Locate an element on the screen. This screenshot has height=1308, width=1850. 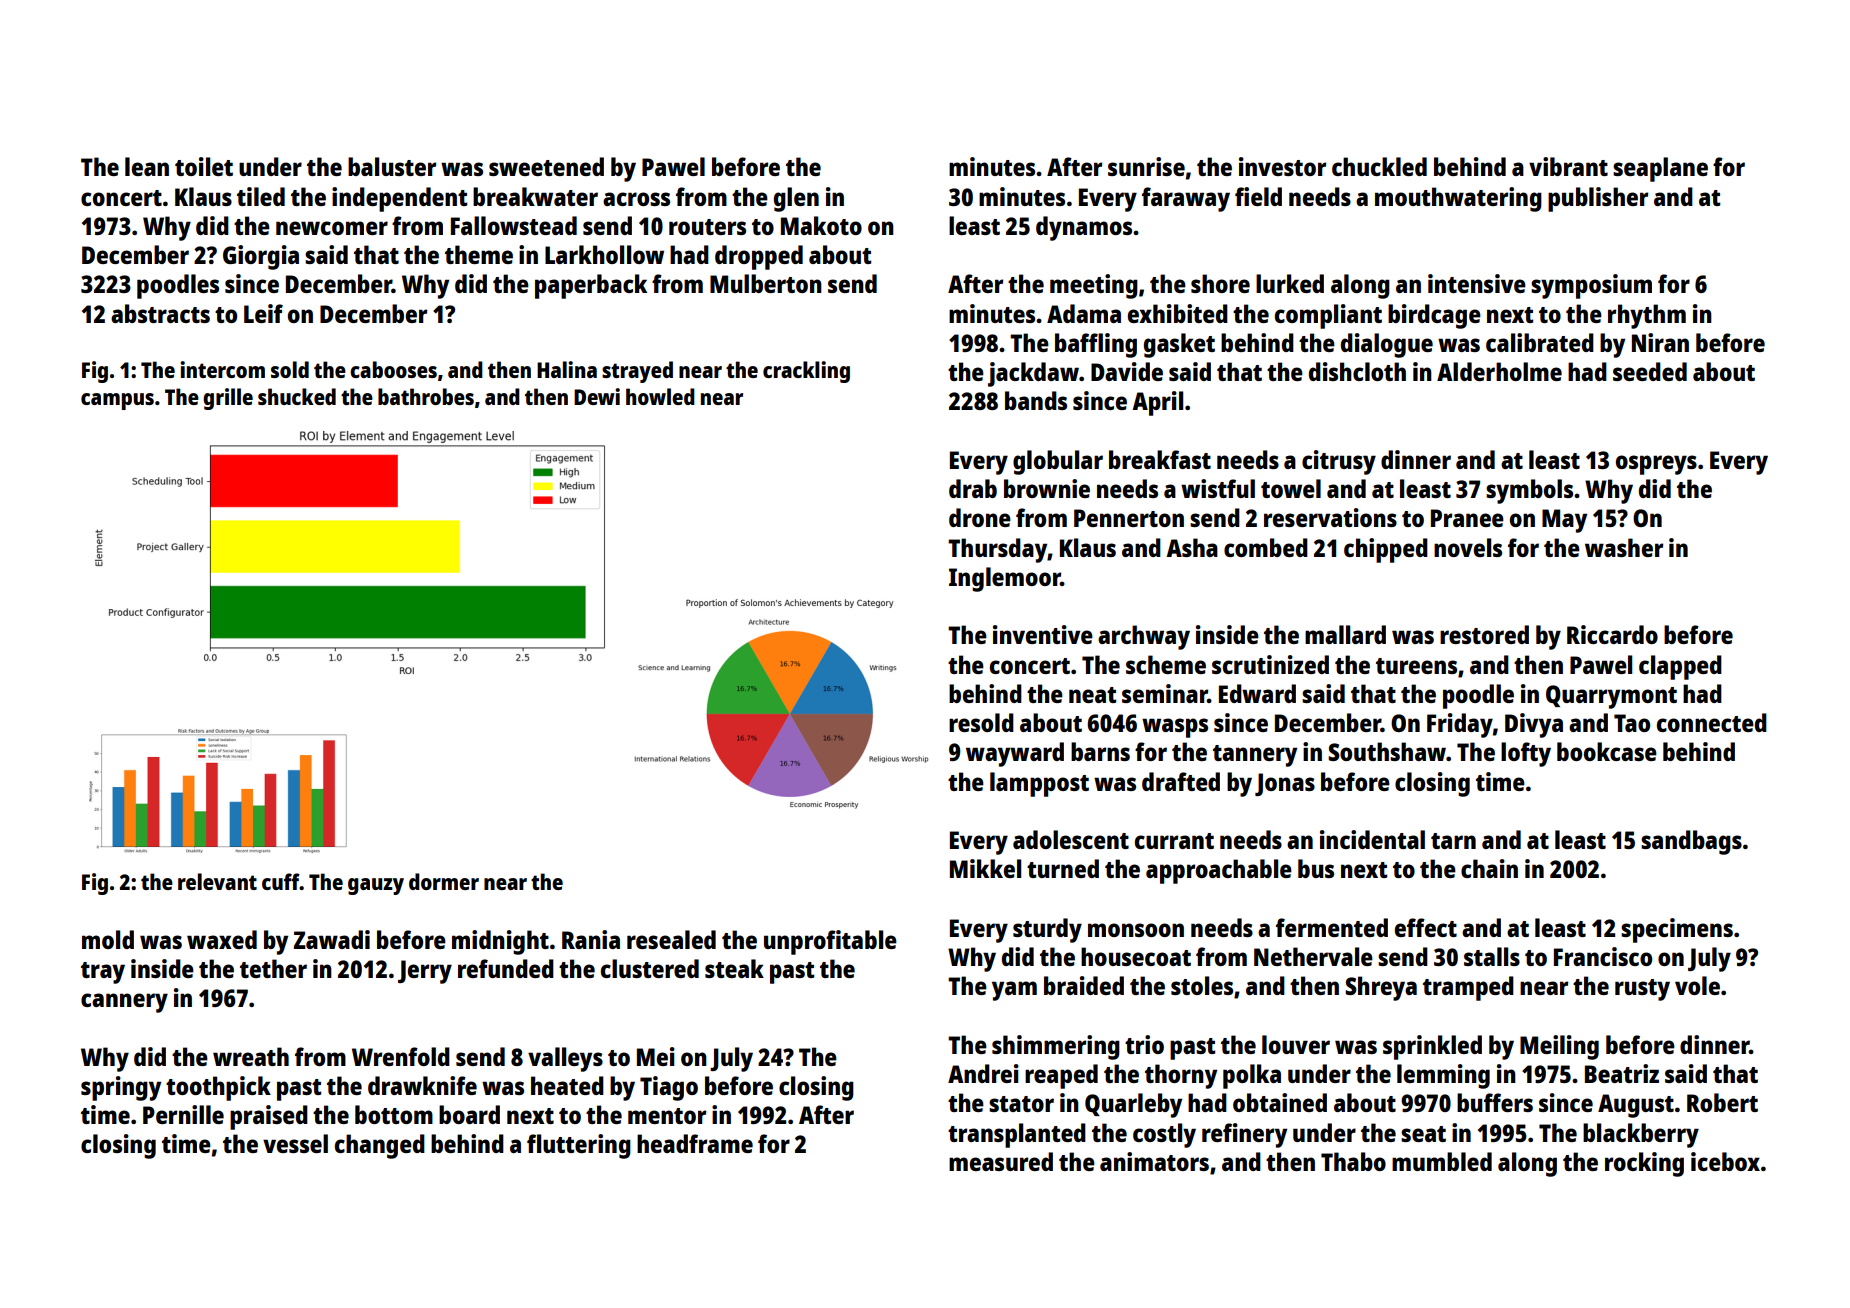
cannery is located at coordinates (124, 1003).
